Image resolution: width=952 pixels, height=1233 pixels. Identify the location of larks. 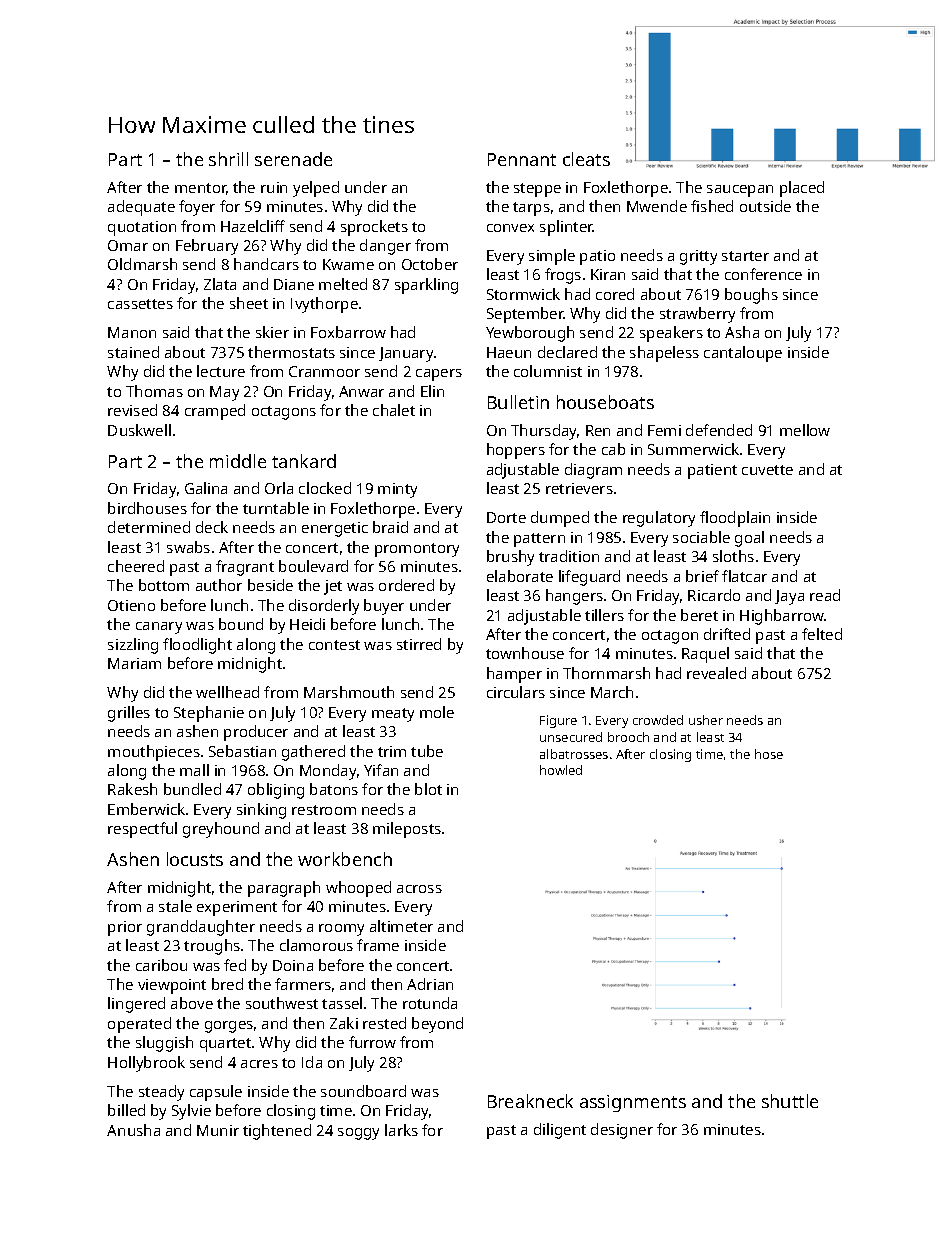
(401, 1130).
